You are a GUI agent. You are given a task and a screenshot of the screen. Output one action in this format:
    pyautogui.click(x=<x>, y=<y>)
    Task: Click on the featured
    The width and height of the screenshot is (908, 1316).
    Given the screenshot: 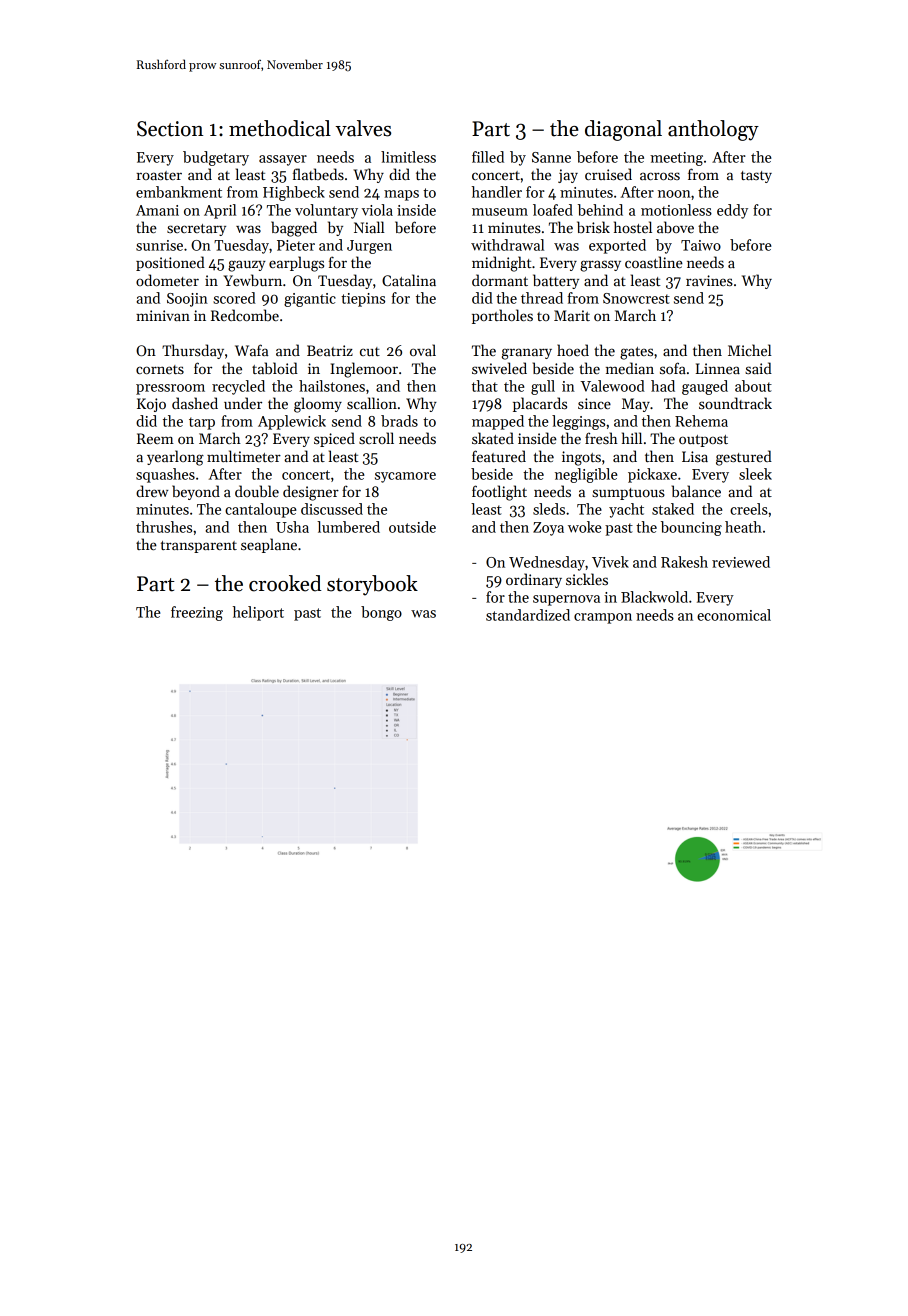 What is the action you would take?
    pyautogui.click(x=499, y=456)
